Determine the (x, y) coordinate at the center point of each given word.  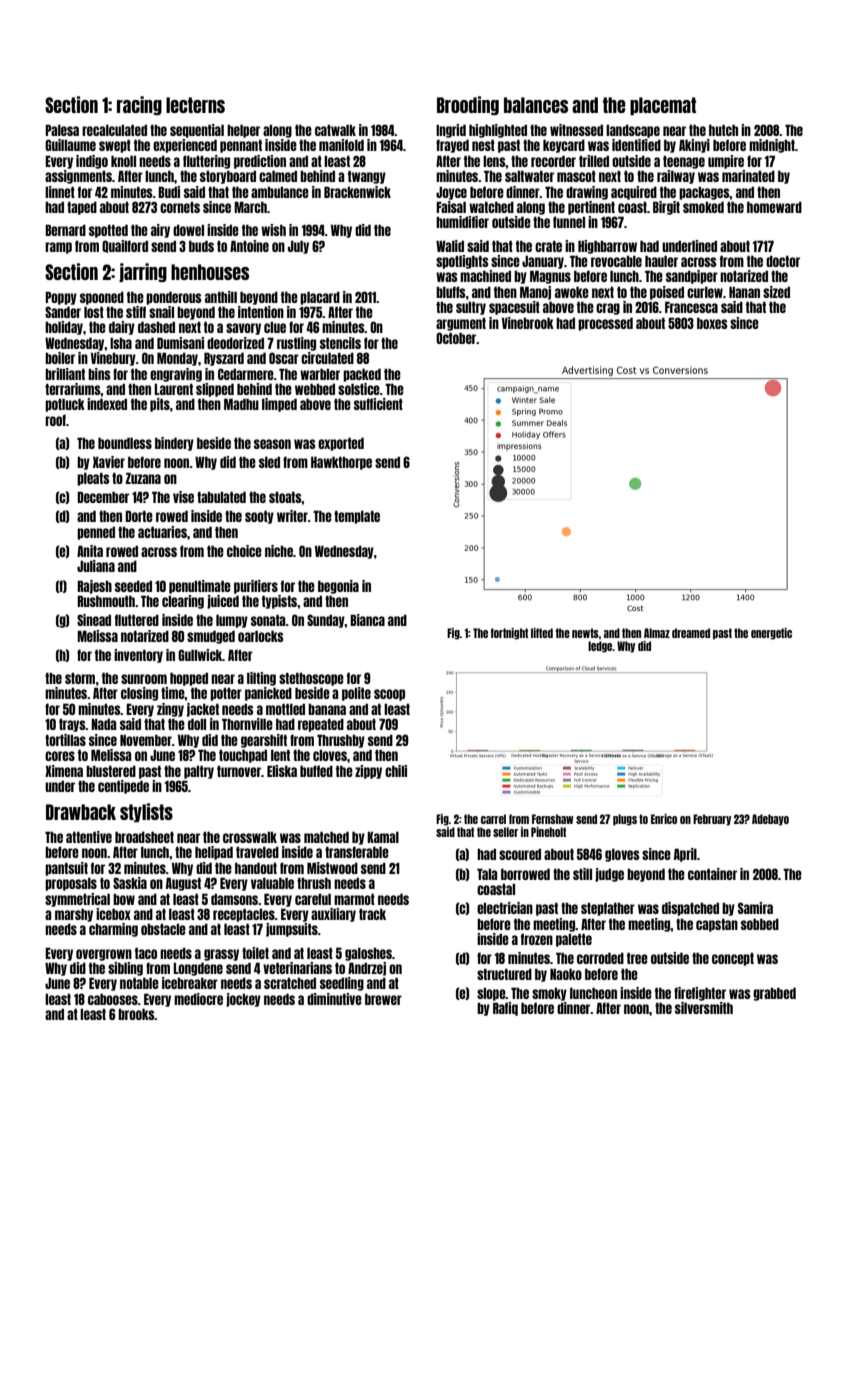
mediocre (198, 999)
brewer (383, 999)
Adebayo (770, 820)
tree (637, 958)
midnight (772, 146)
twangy (367, 177)
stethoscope (311, 679)
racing (139, 105)
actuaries (162, 532)
